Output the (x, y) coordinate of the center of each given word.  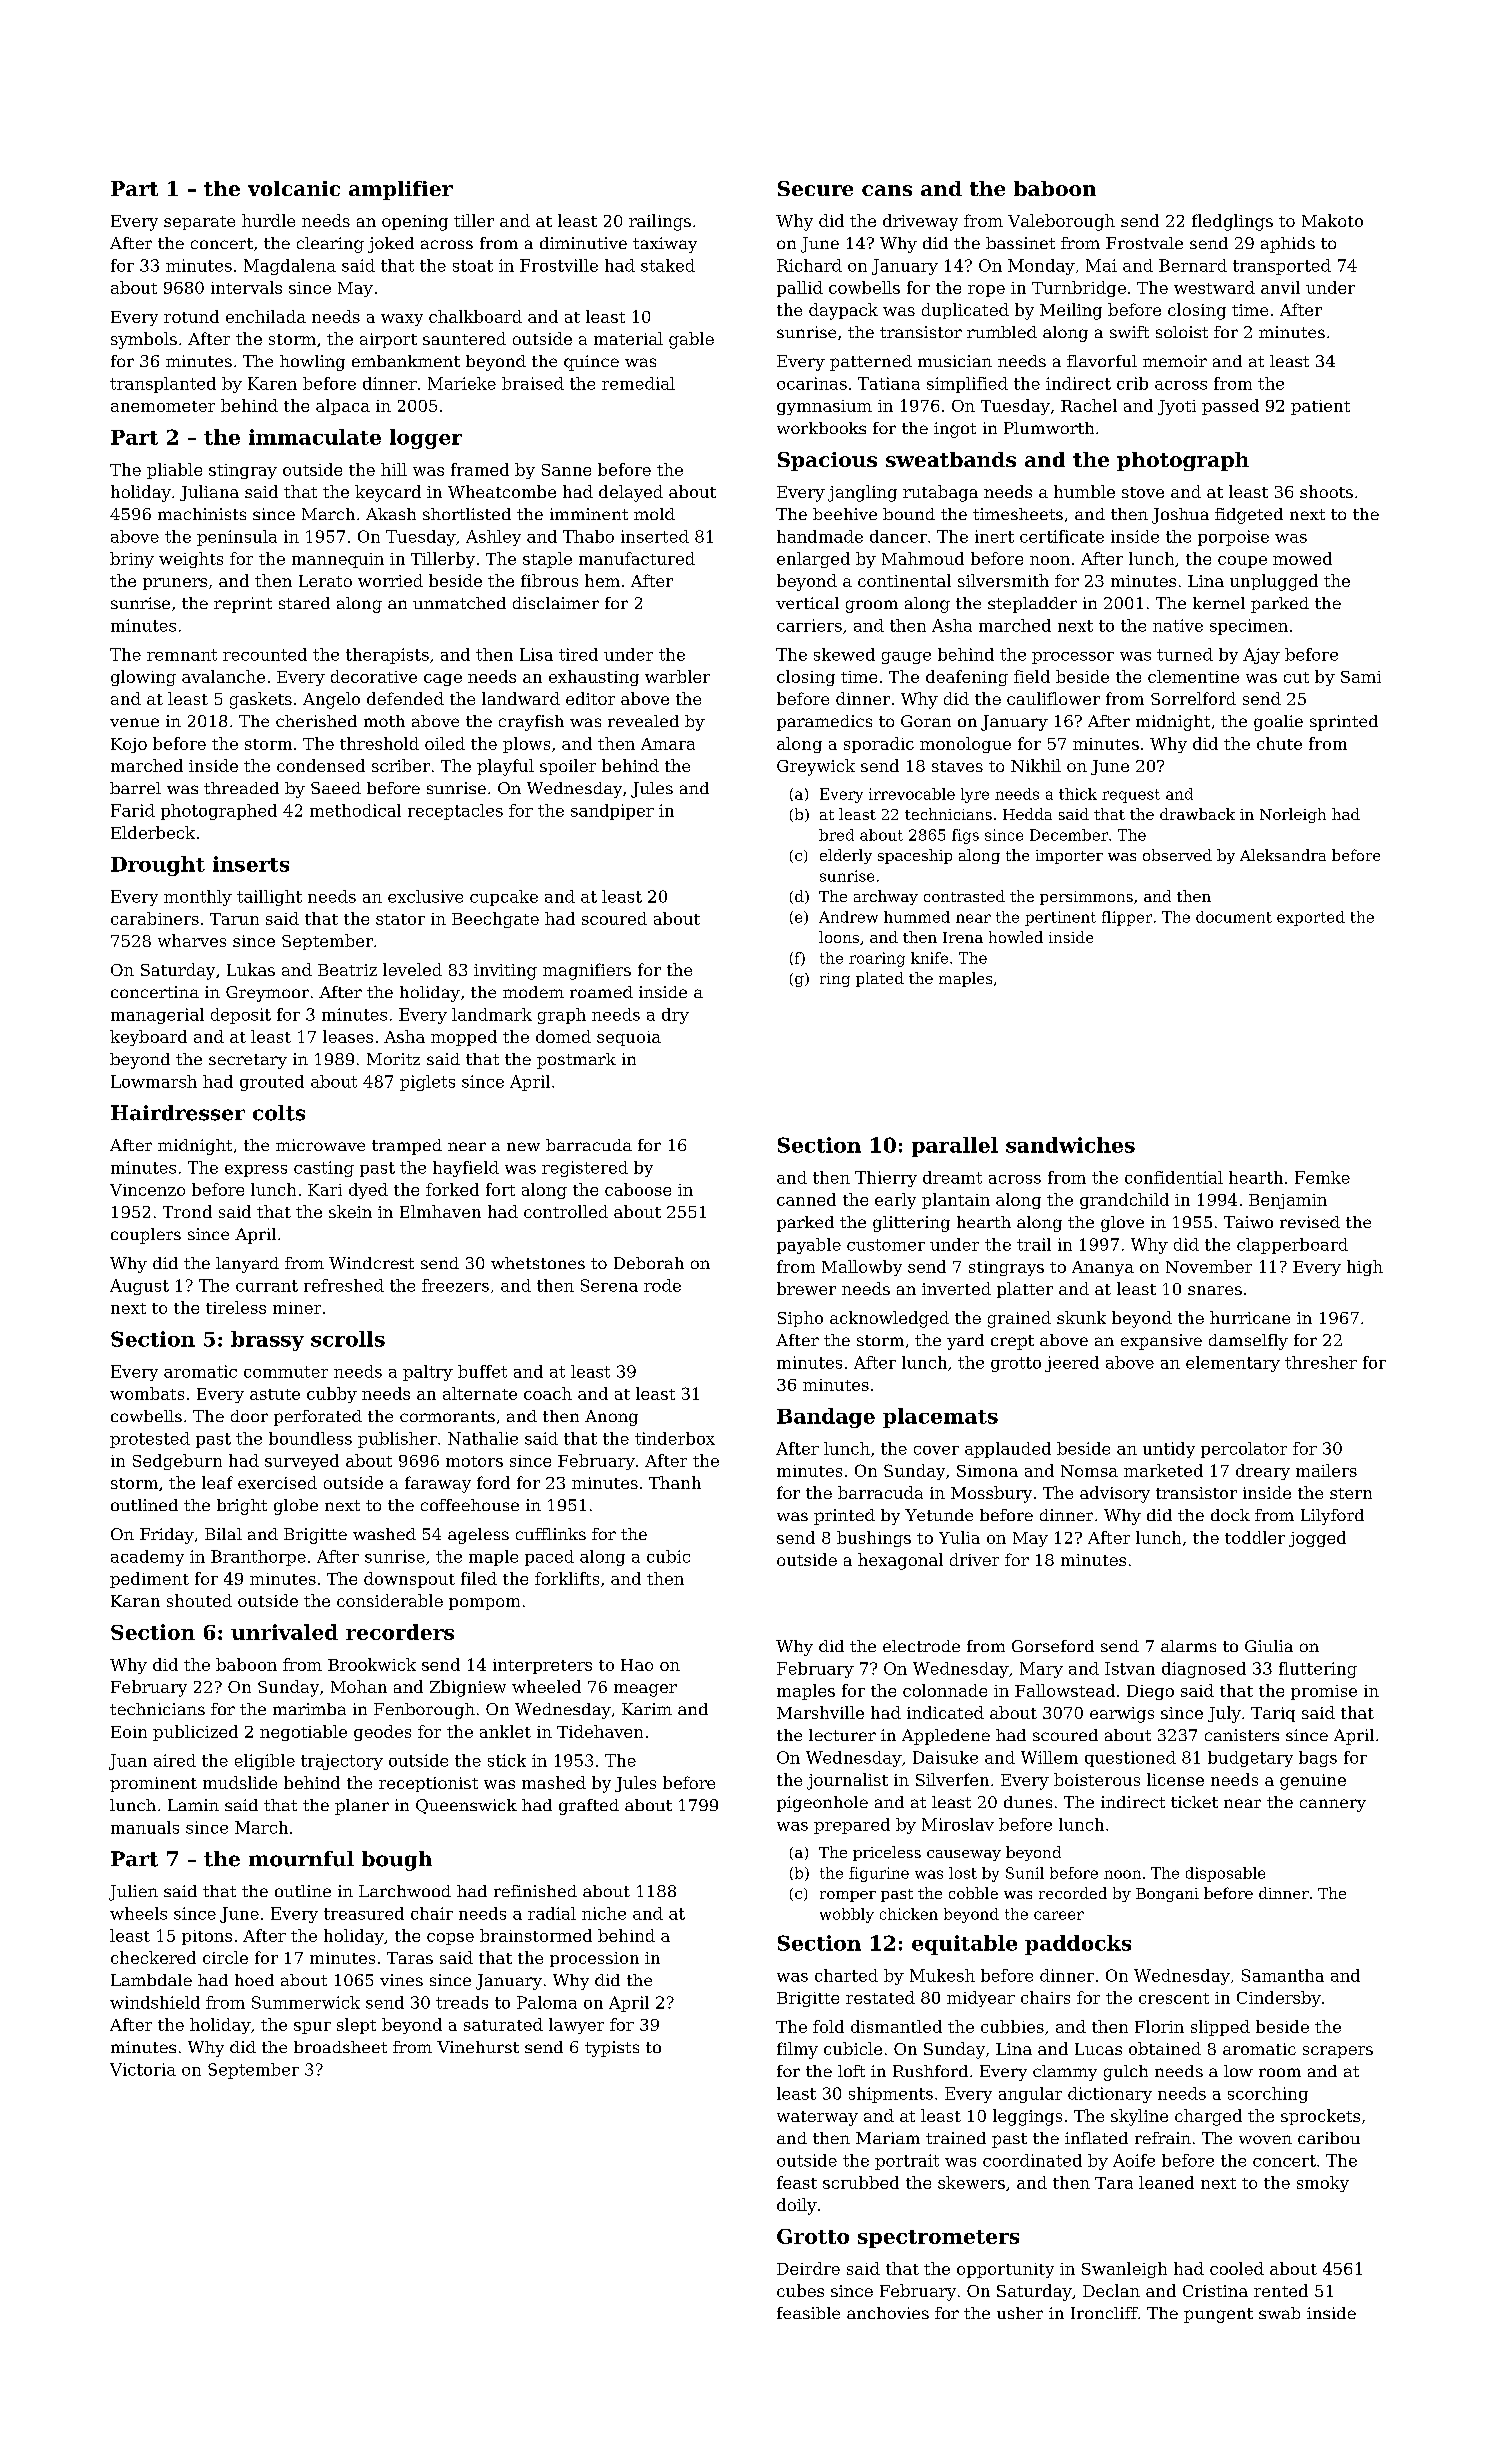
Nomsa (1089, 1471)
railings (660, 222)
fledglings (1232, 222)
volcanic (294, 188)
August (139, 1287)
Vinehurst (478, 2047)
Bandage (826, 1418)
